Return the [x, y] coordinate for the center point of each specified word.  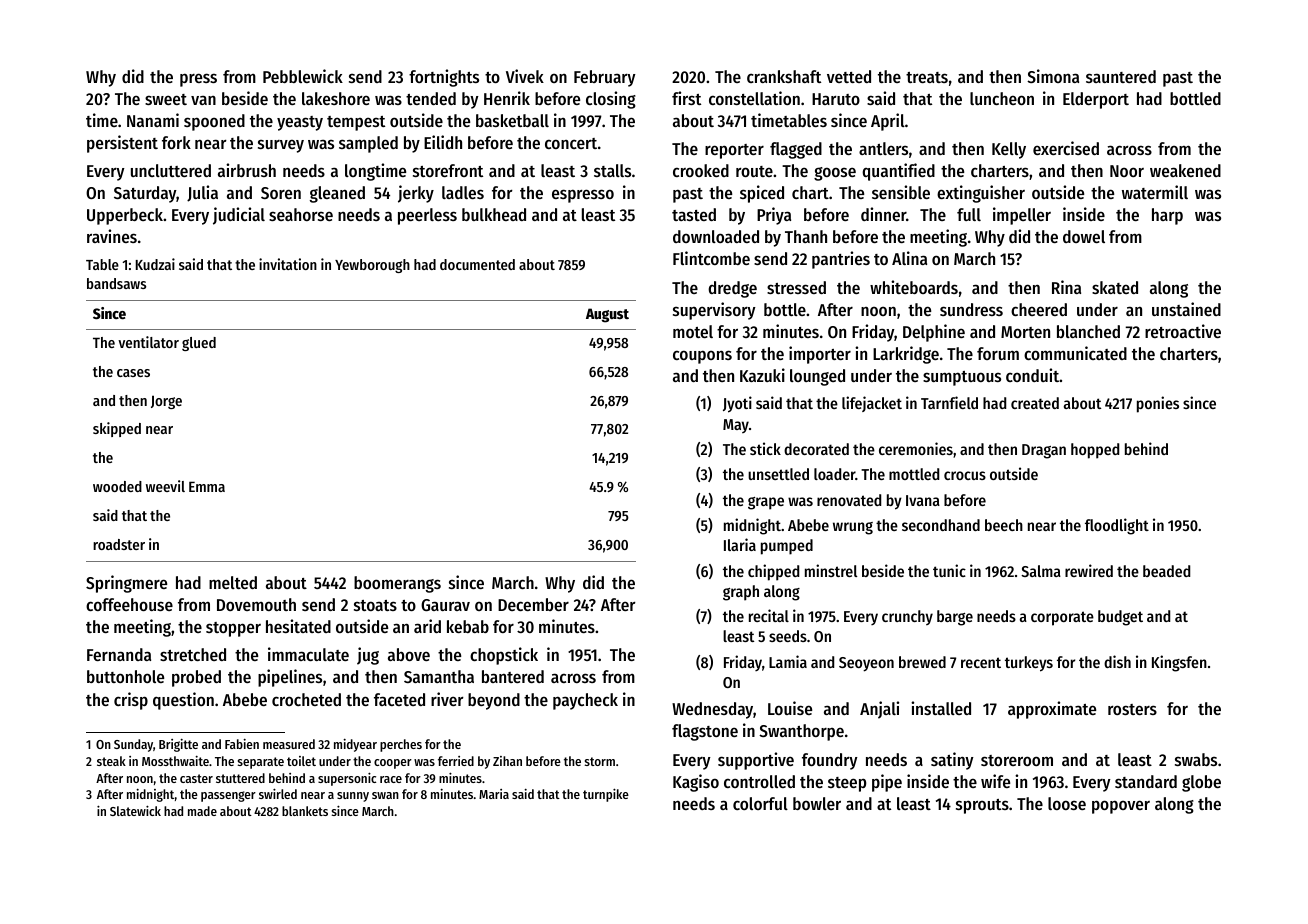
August [607, 315]
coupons [702, 357]
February [605, 78]
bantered [513, 676]
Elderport [1096, 100]
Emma [207, 486]
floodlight [1117, 526]
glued [199, 344]
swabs [1196, 759]
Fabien [242, 744]
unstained [1186, 309]
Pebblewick [303, 76]
